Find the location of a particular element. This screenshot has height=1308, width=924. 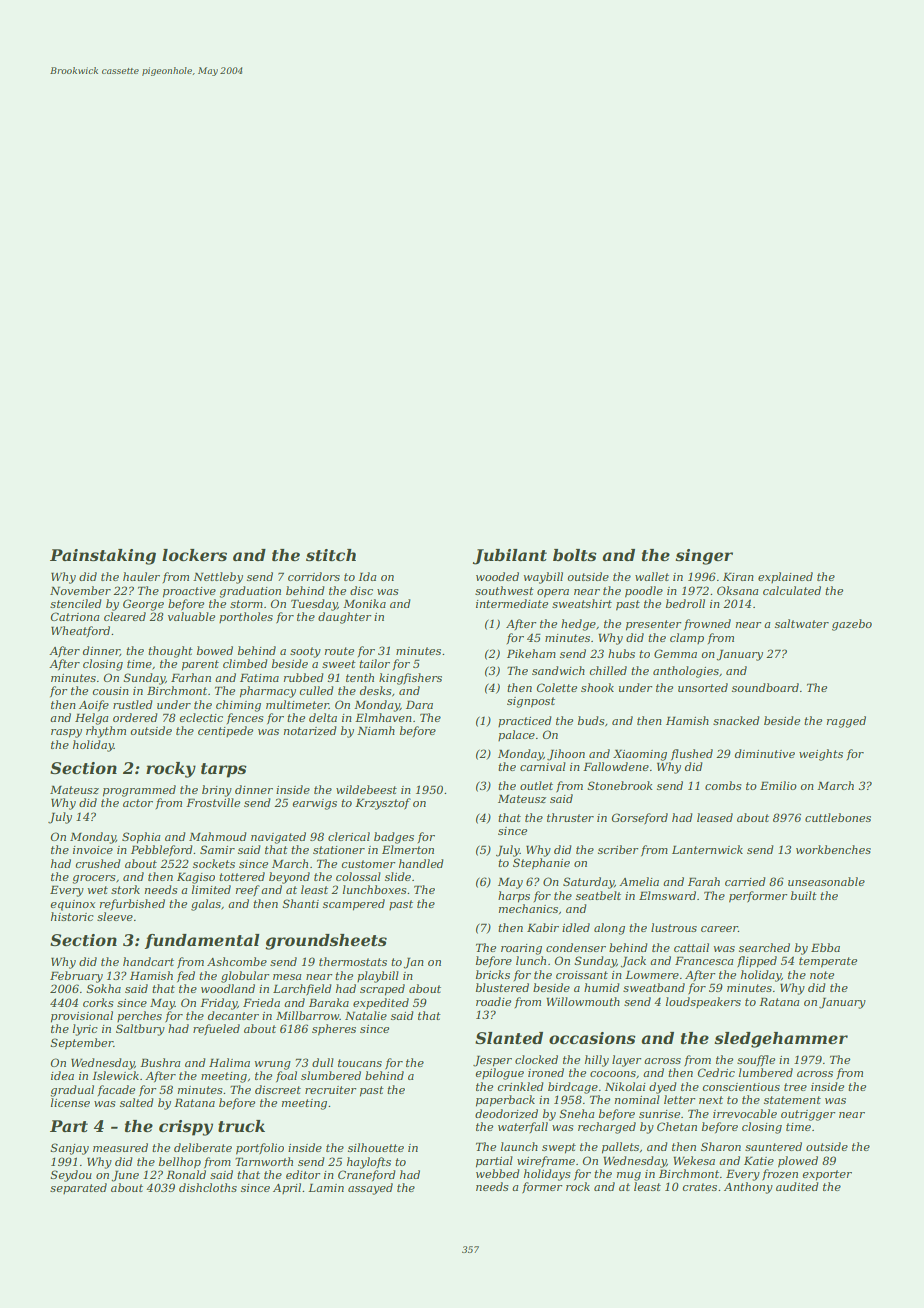

Aoife is located at coordinates (94, 705).
